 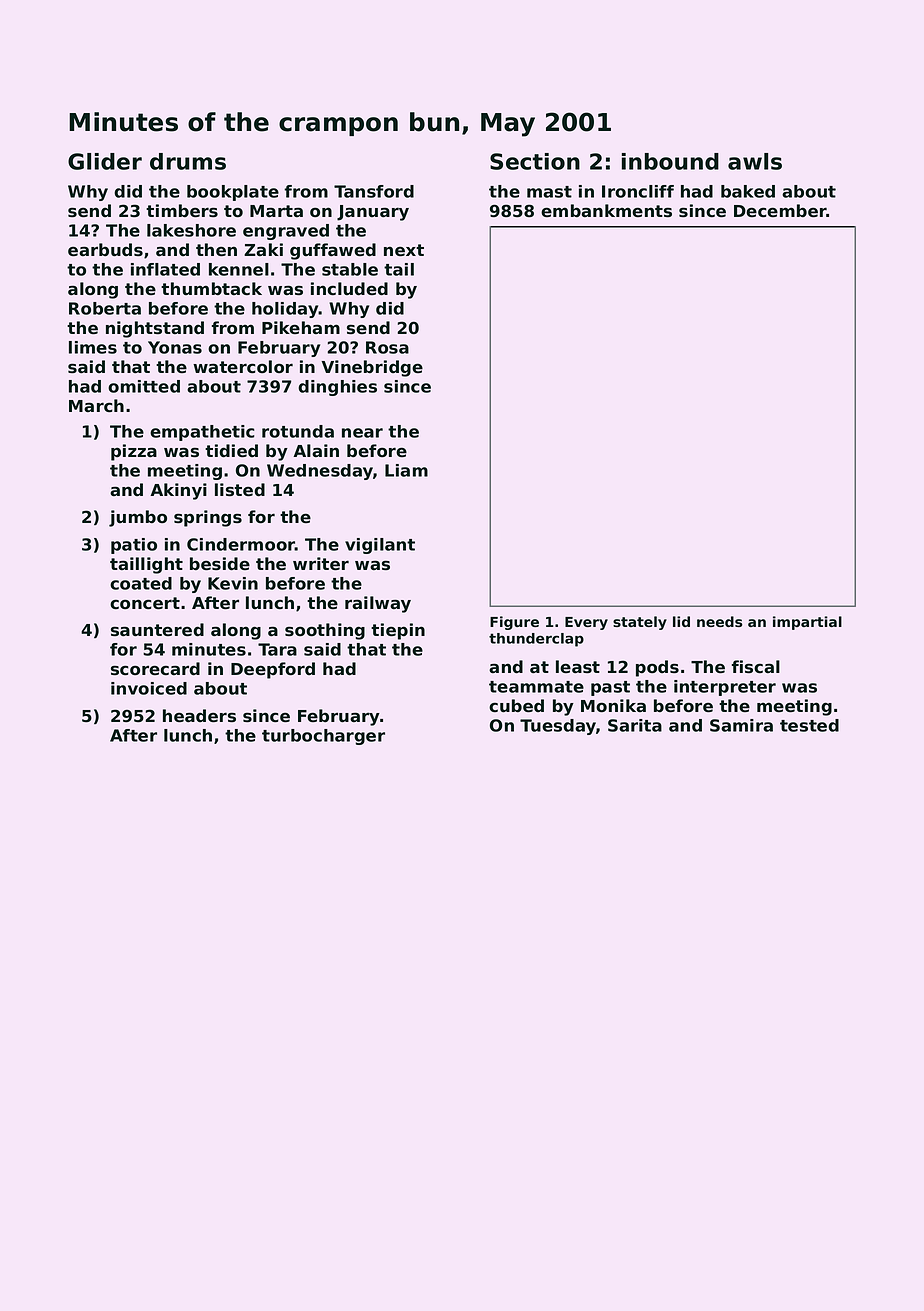 I want to click on pizza, so click(x=134, y=452).
